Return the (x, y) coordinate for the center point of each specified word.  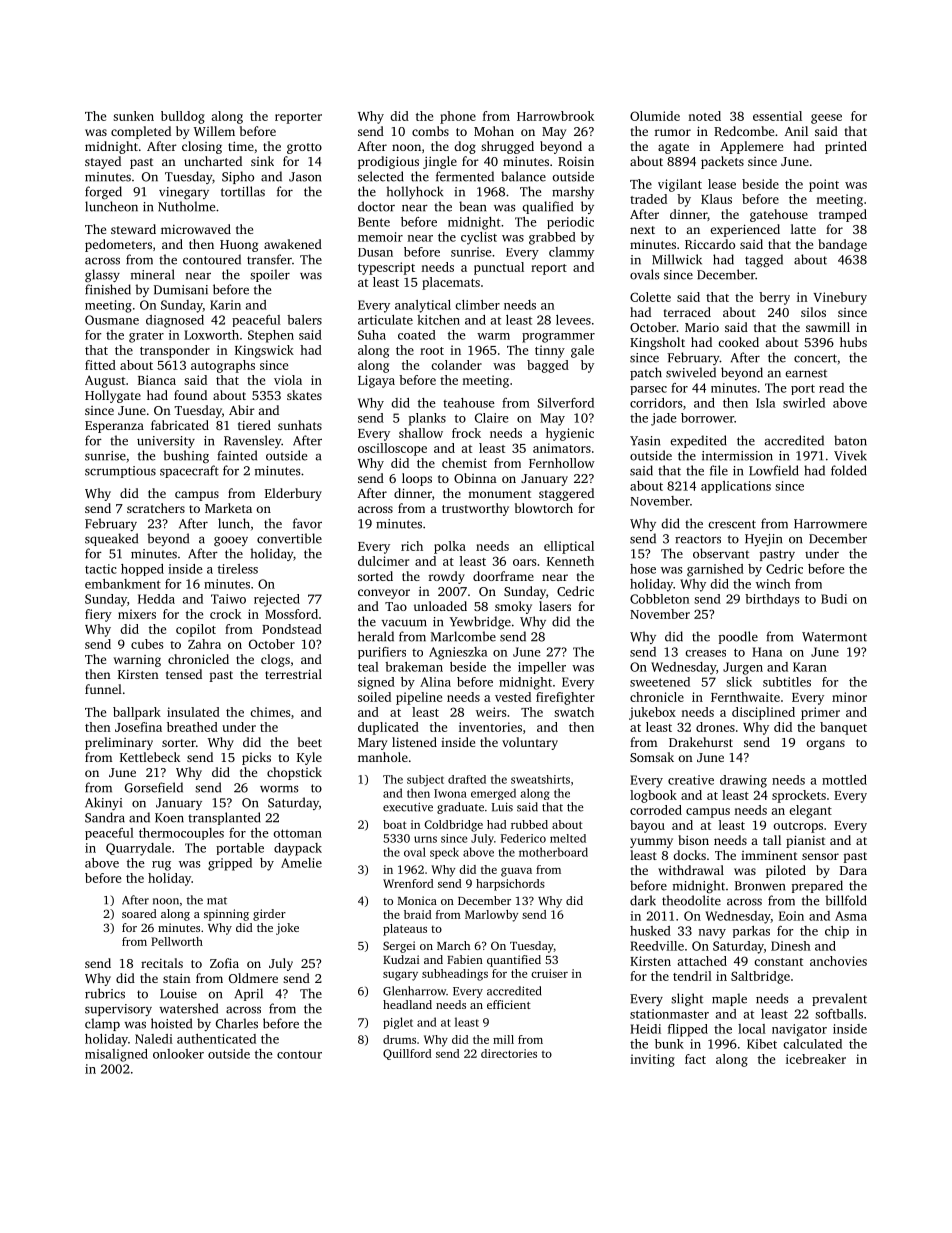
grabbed (552, 238)
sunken (133, 116)
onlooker (178, 1054)
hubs (853, 342)
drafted (467, 779)
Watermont (834, 637)
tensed (184, 674)
